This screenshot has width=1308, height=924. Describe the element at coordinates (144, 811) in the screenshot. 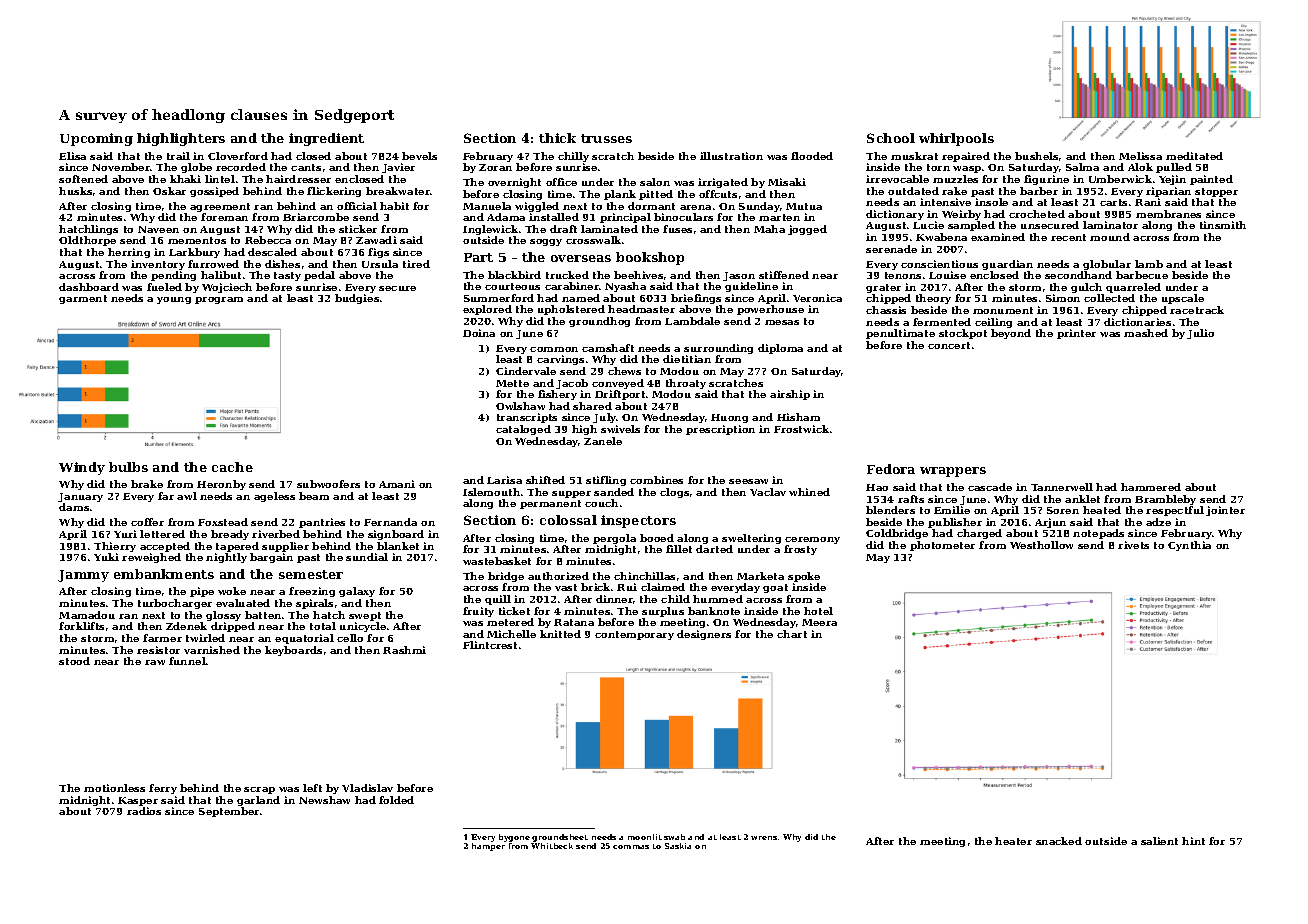

I see `radios` at that location.
